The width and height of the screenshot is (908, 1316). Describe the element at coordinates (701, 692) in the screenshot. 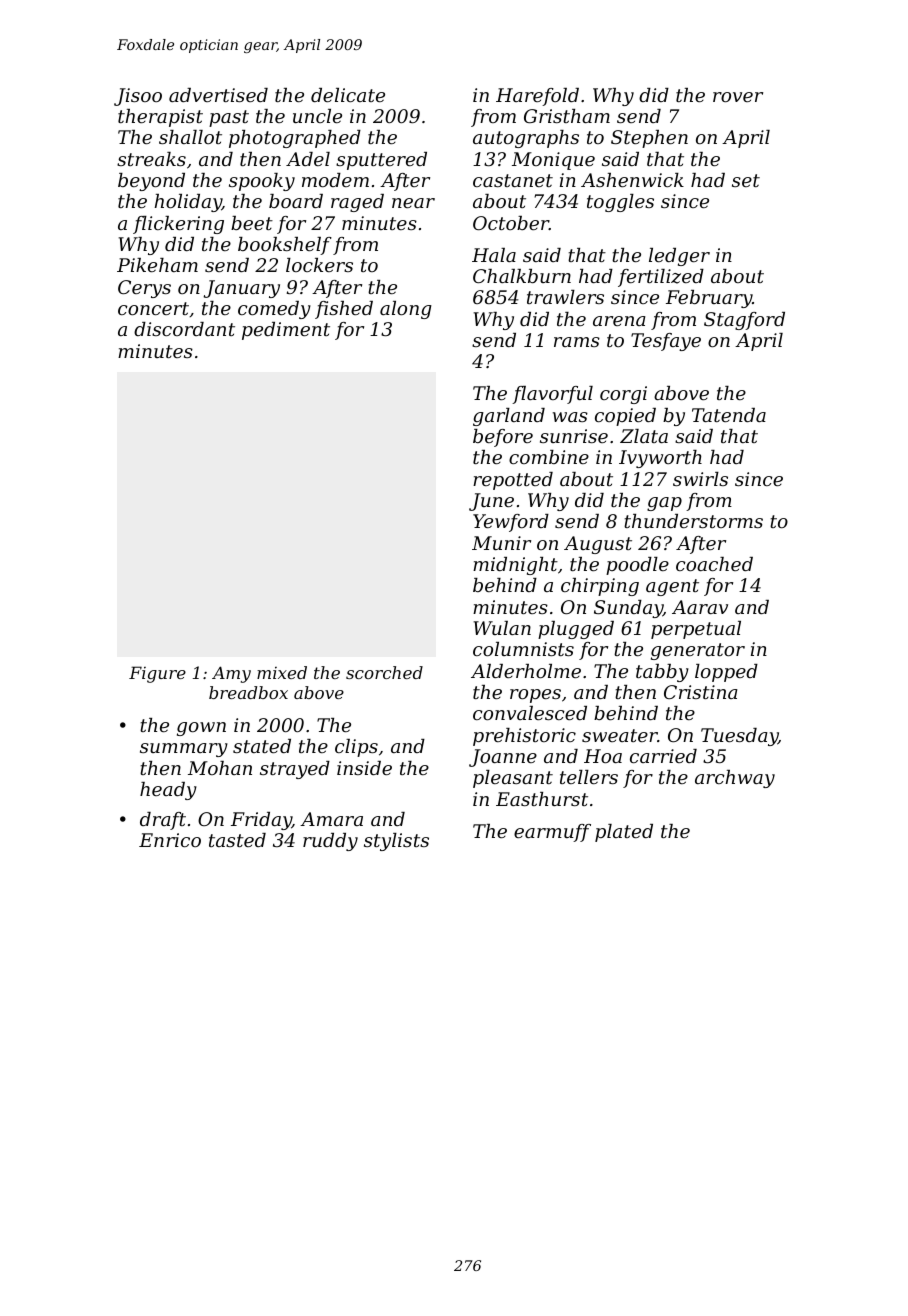

I see `Cristina` at that location.
